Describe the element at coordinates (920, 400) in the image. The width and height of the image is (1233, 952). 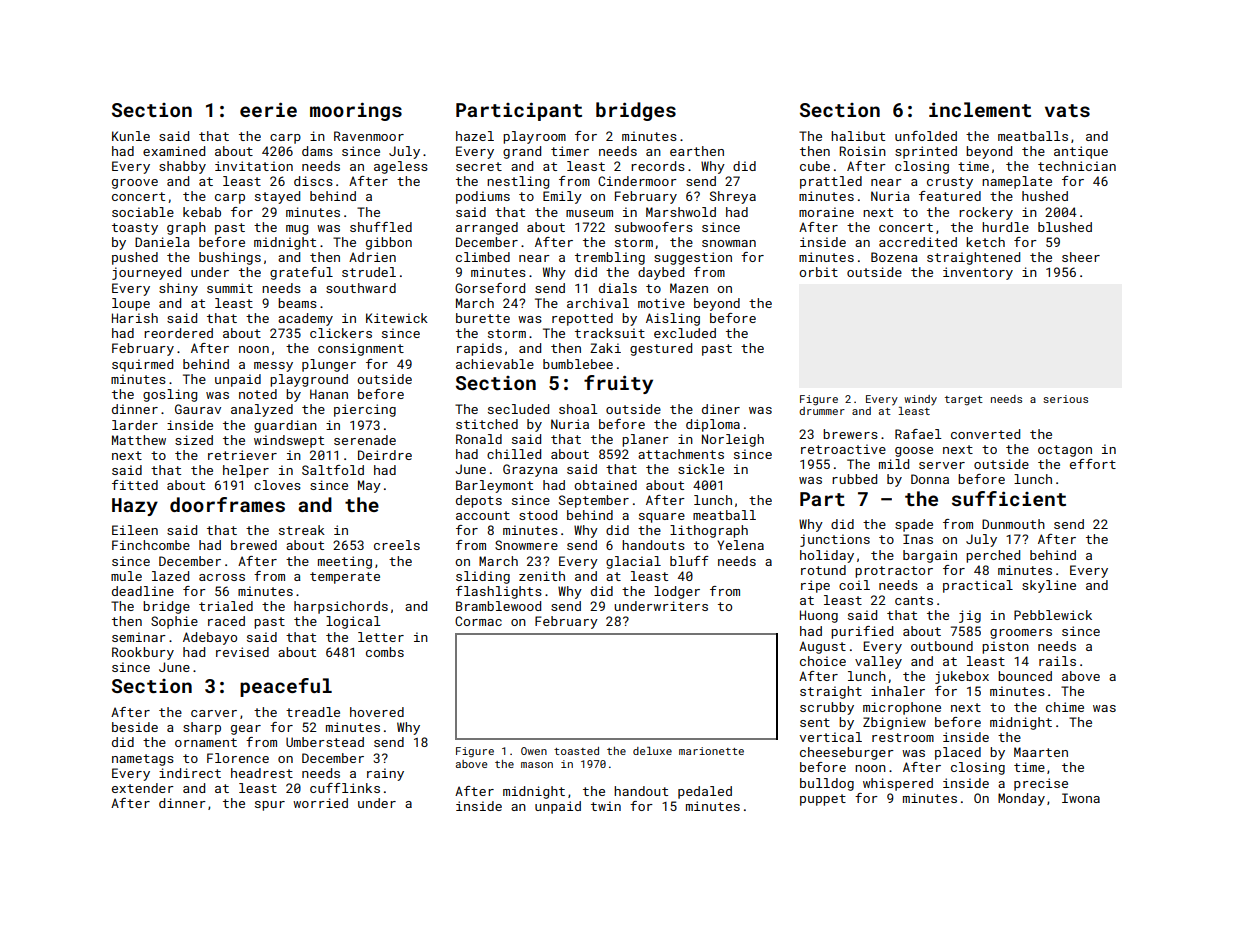
I see `windy` at that location.
